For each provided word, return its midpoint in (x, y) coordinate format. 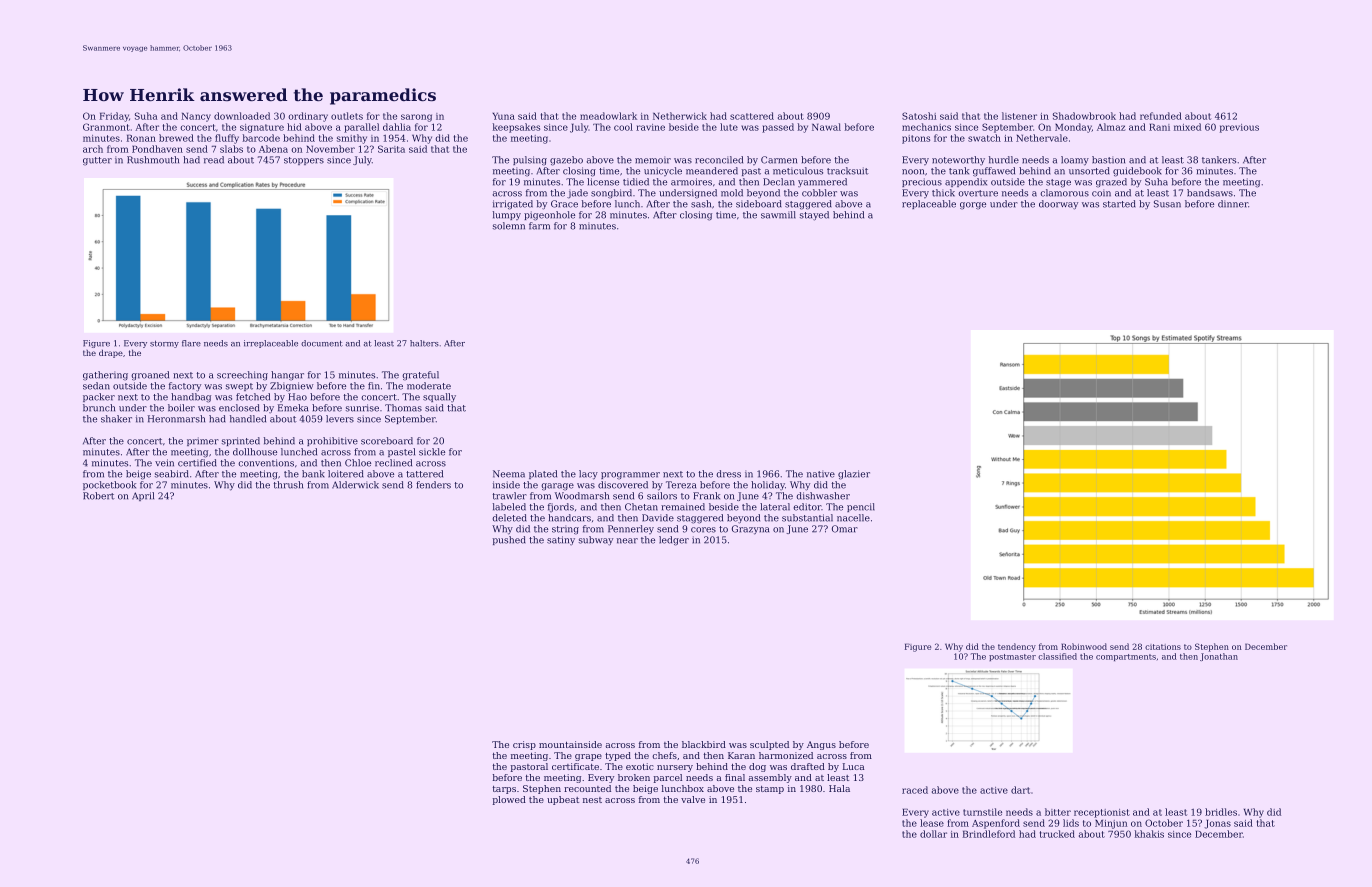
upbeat (563, 800)
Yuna (503, 116)
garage (557, 487)
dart (1020, 790)
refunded (1161, 116)
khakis (1149, 834)
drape (111, 354)
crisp (524, 745)
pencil (861, 507)
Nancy (196, 117)
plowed (509, 800)
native (821, 474)
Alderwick (355, 485)
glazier (854, 475)
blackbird (704, 744)
